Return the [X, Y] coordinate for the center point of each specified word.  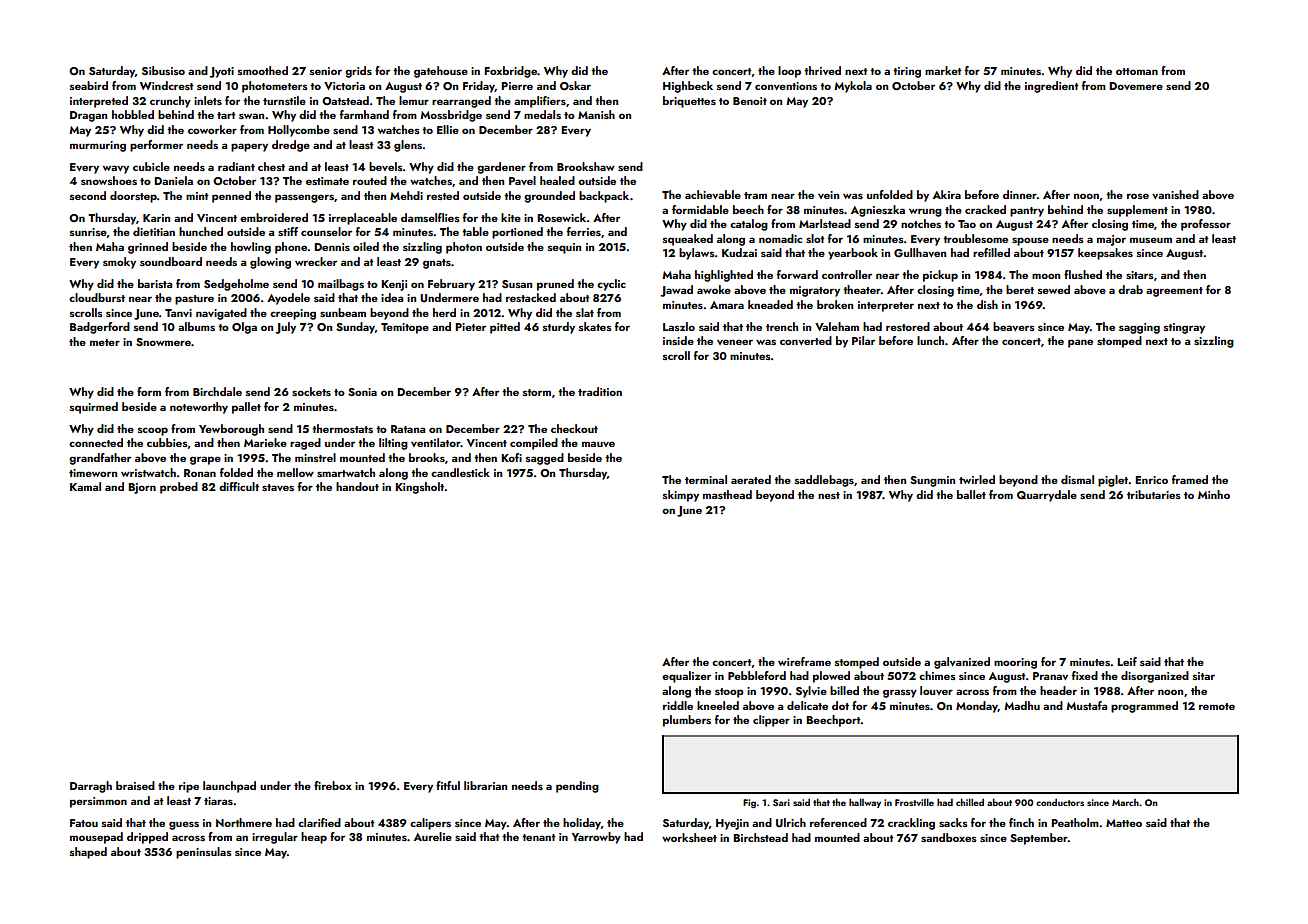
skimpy [681, 496]
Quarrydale [1047, 496]
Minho [1214, 494]
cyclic [611, 285]
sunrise [88, 232]
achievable [713, 194]
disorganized [1155, 677]
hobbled [133, 114]
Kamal [85, 486]
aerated [751, 479]
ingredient [1052, 87]
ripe [189, 787]
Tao [967, 224]
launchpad [229, 787]
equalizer [686, 677]
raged [305, 444]
